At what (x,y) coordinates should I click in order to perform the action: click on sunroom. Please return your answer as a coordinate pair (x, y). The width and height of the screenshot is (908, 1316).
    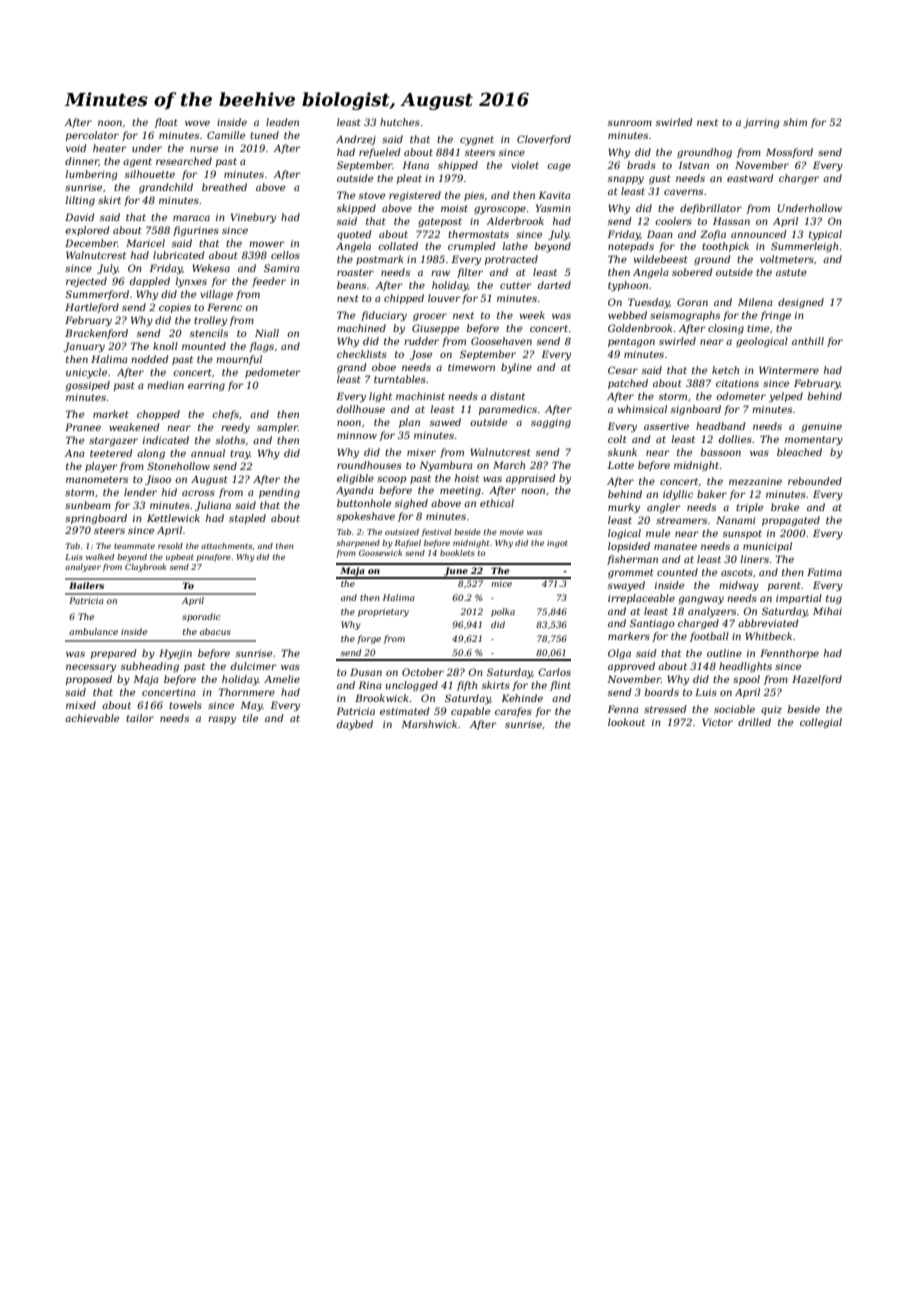
    Looking at the image, I should click on (630, 123).
